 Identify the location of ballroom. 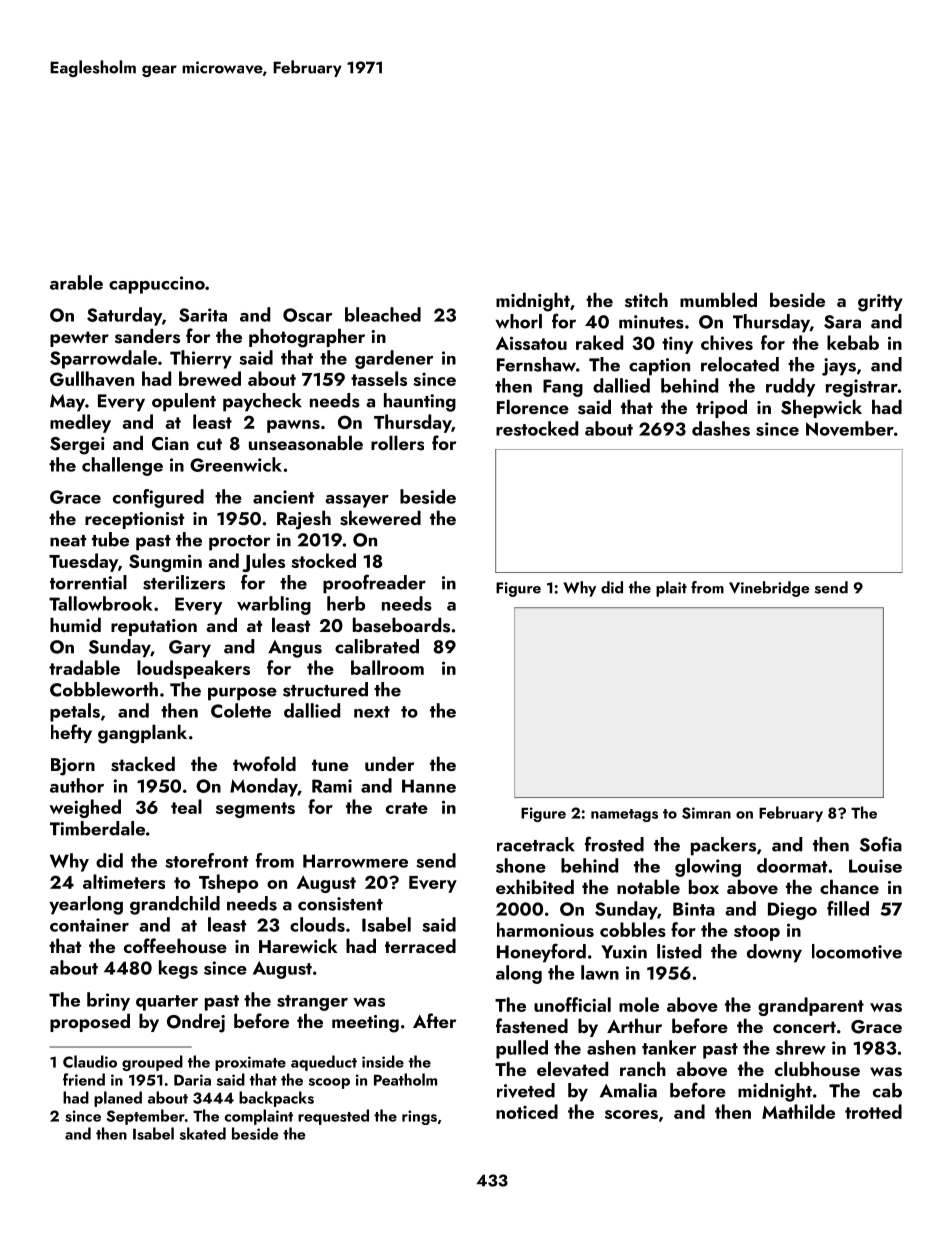
(387, 667).
